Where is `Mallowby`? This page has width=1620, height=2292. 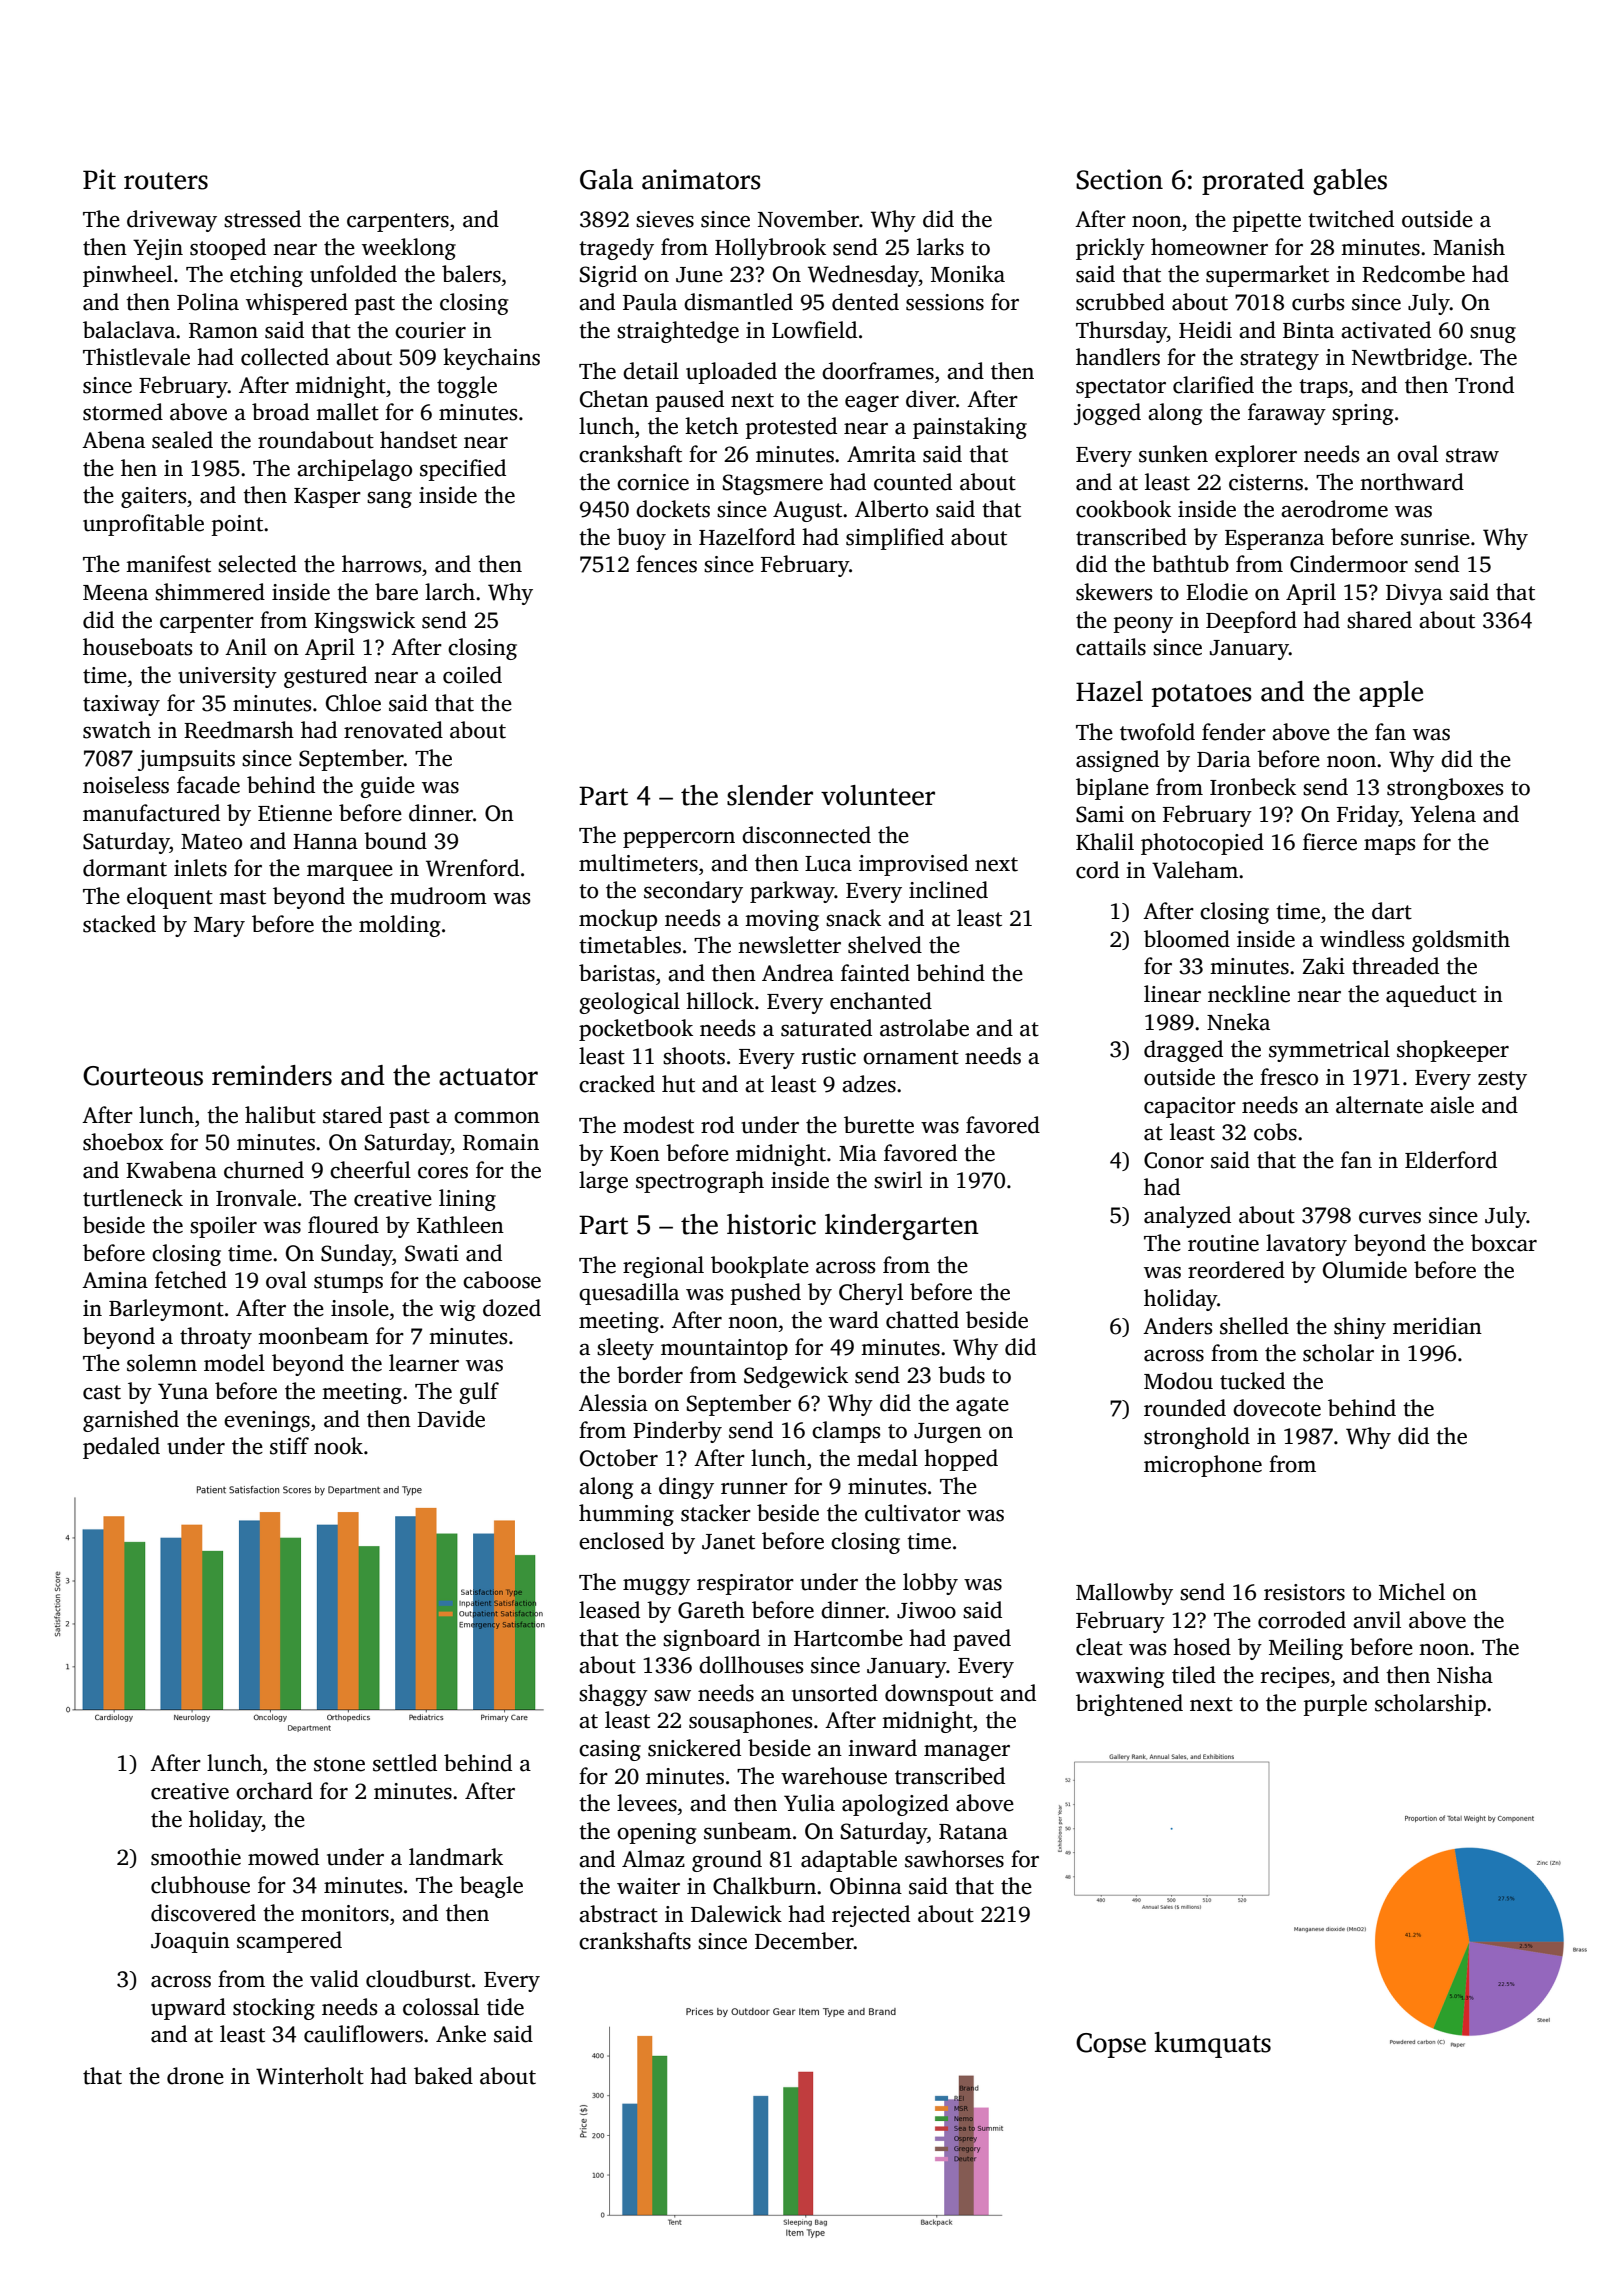 Mallowby is located at coordinates (1124, 1594).
